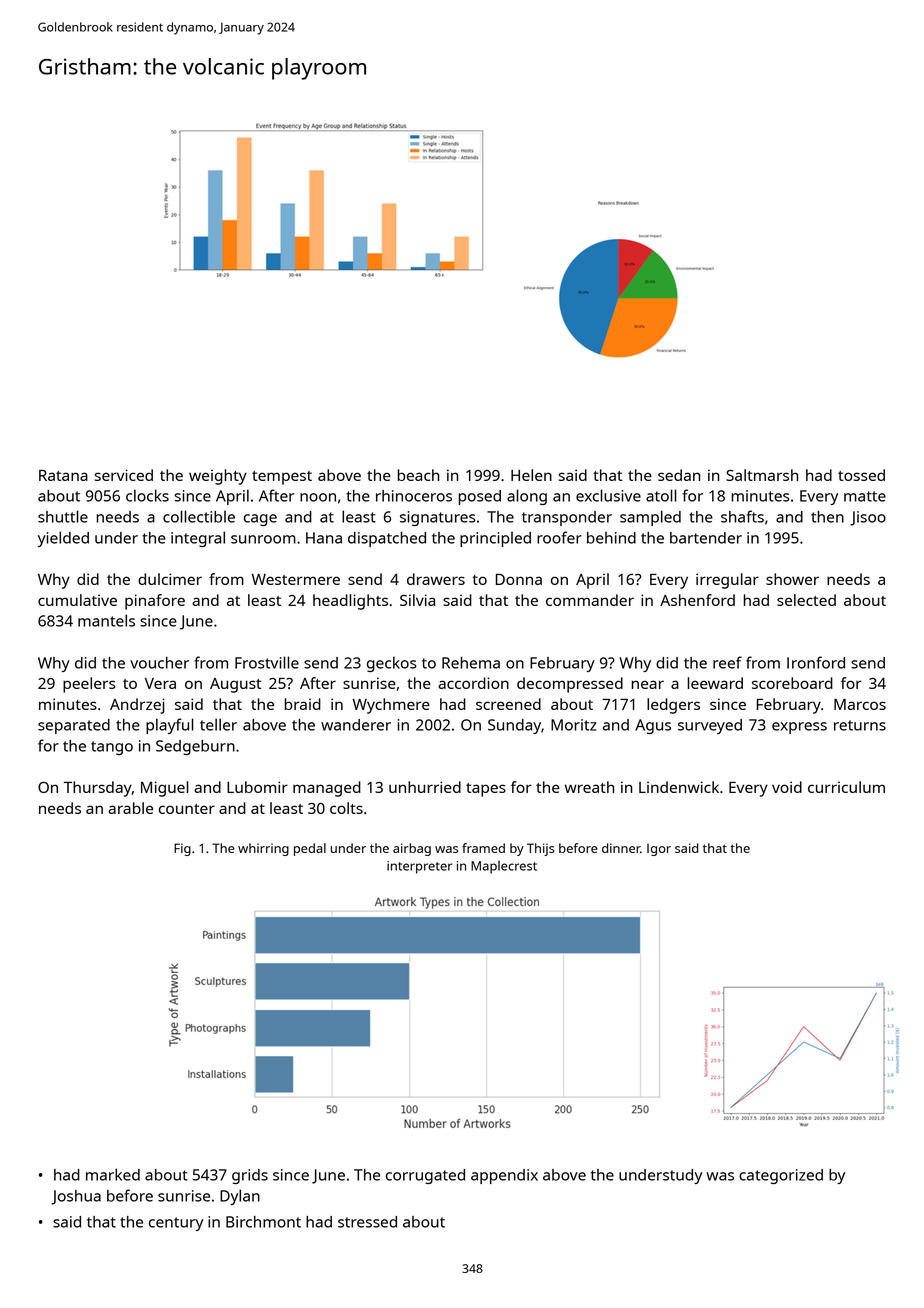 This screenshot has height=1308, width=924. Describe the element at coordinates (865, 496) in the screenshot. I see `matte` at that location.
